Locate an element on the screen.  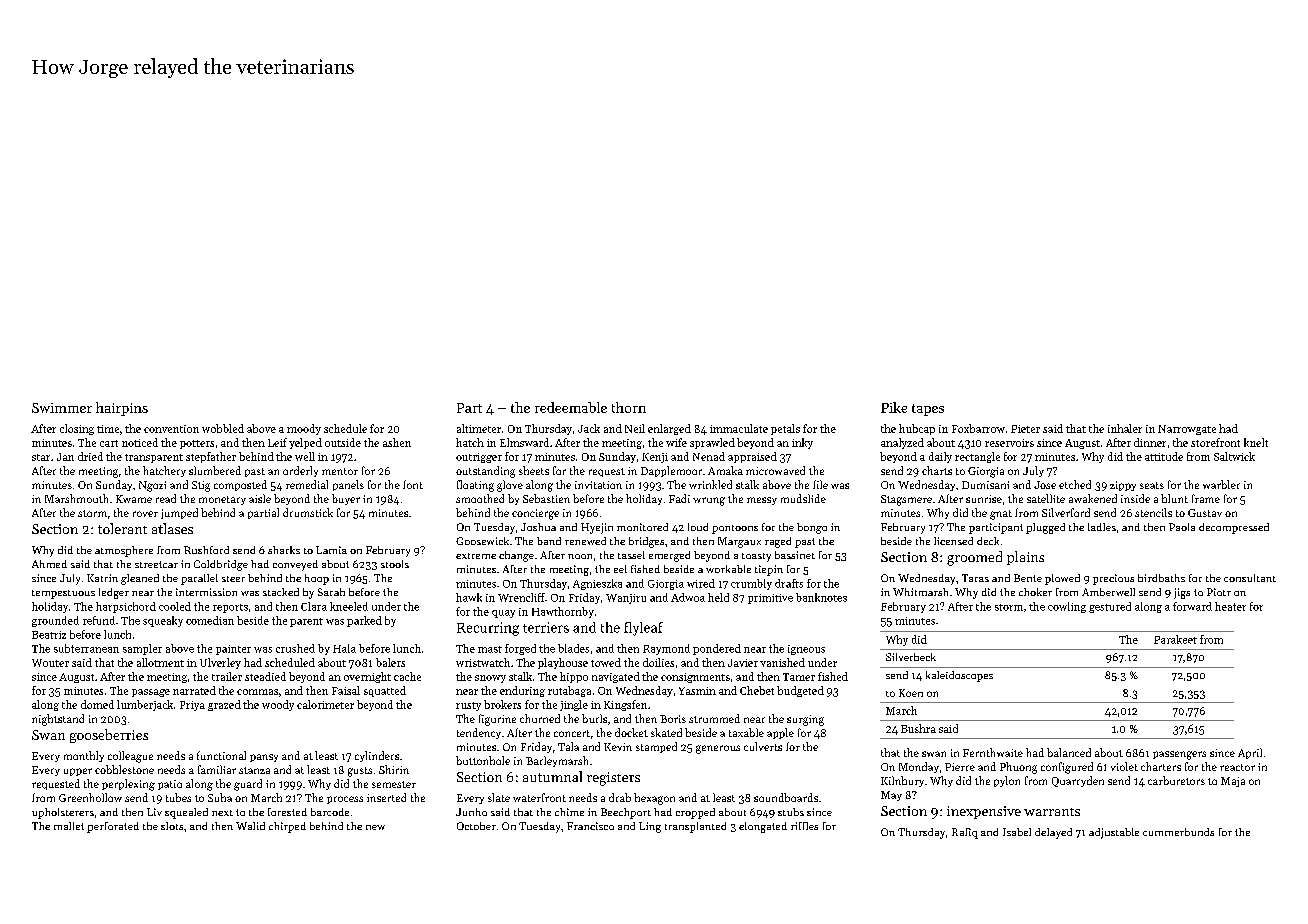
sheets is located at coordinates (534, 470).
